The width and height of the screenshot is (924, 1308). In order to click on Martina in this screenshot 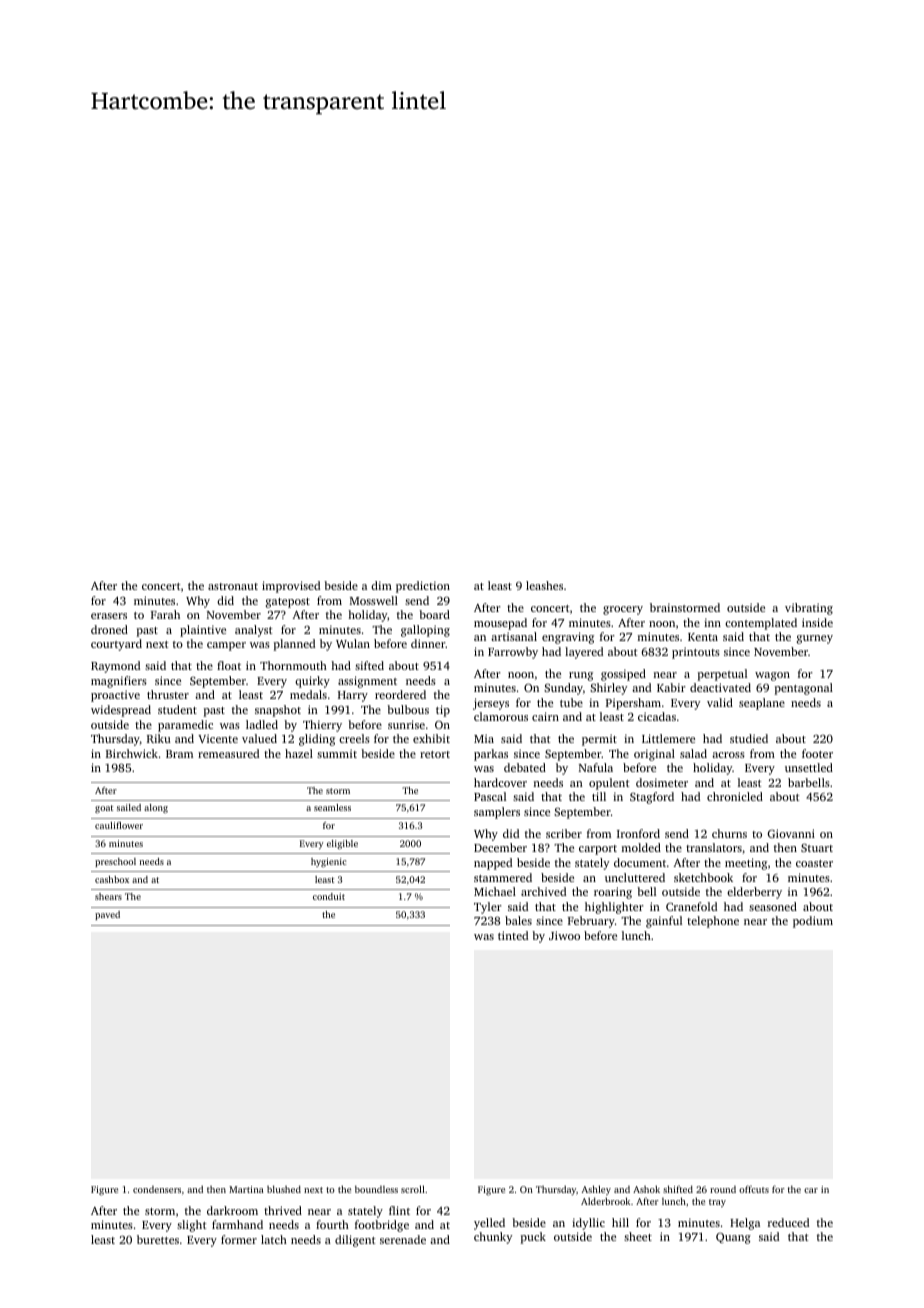, I will do `click(246, 1189)`.
